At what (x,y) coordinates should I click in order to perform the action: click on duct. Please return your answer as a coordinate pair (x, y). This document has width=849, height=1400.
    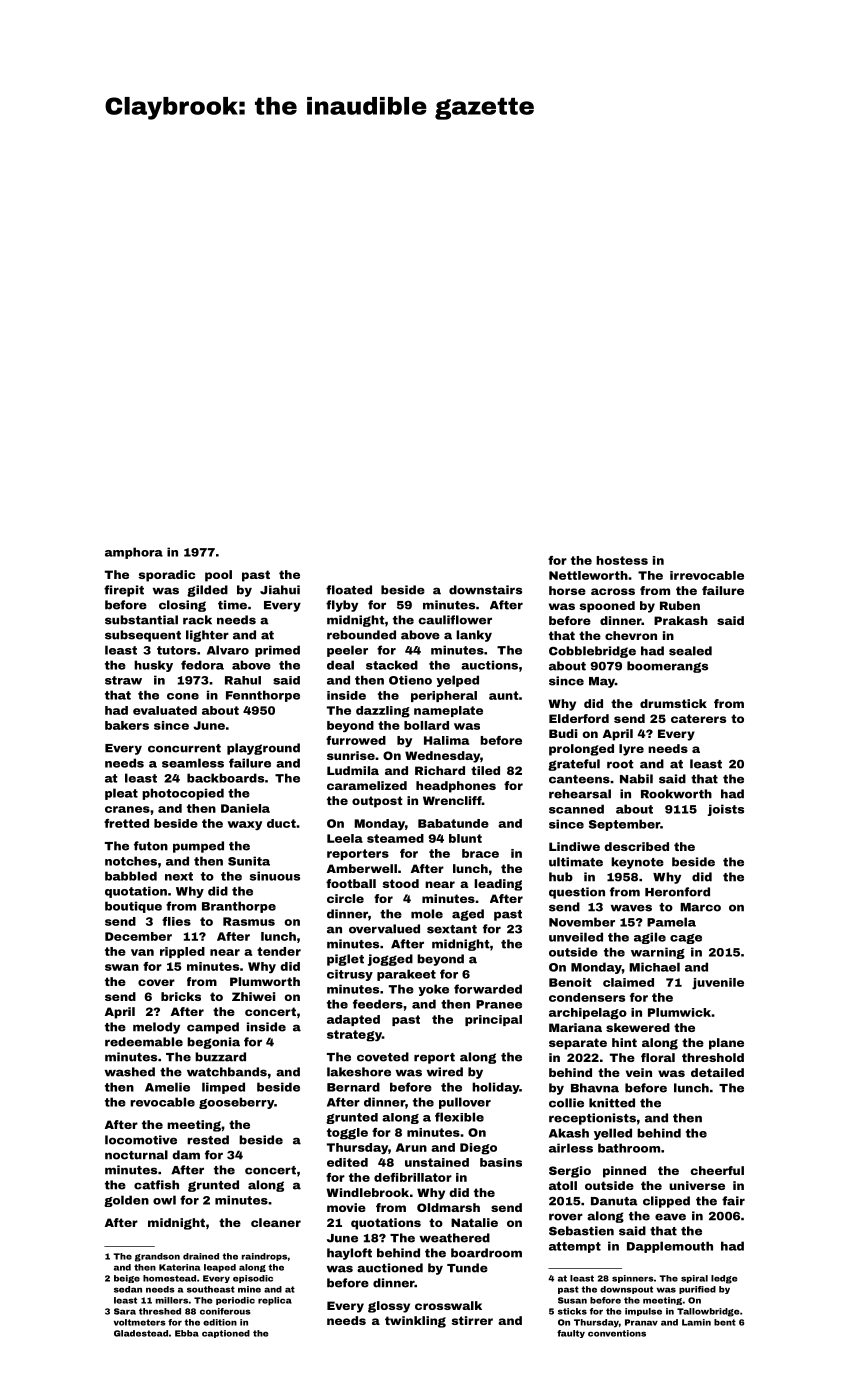
    Looking at the image, I should click on (281, 823).
